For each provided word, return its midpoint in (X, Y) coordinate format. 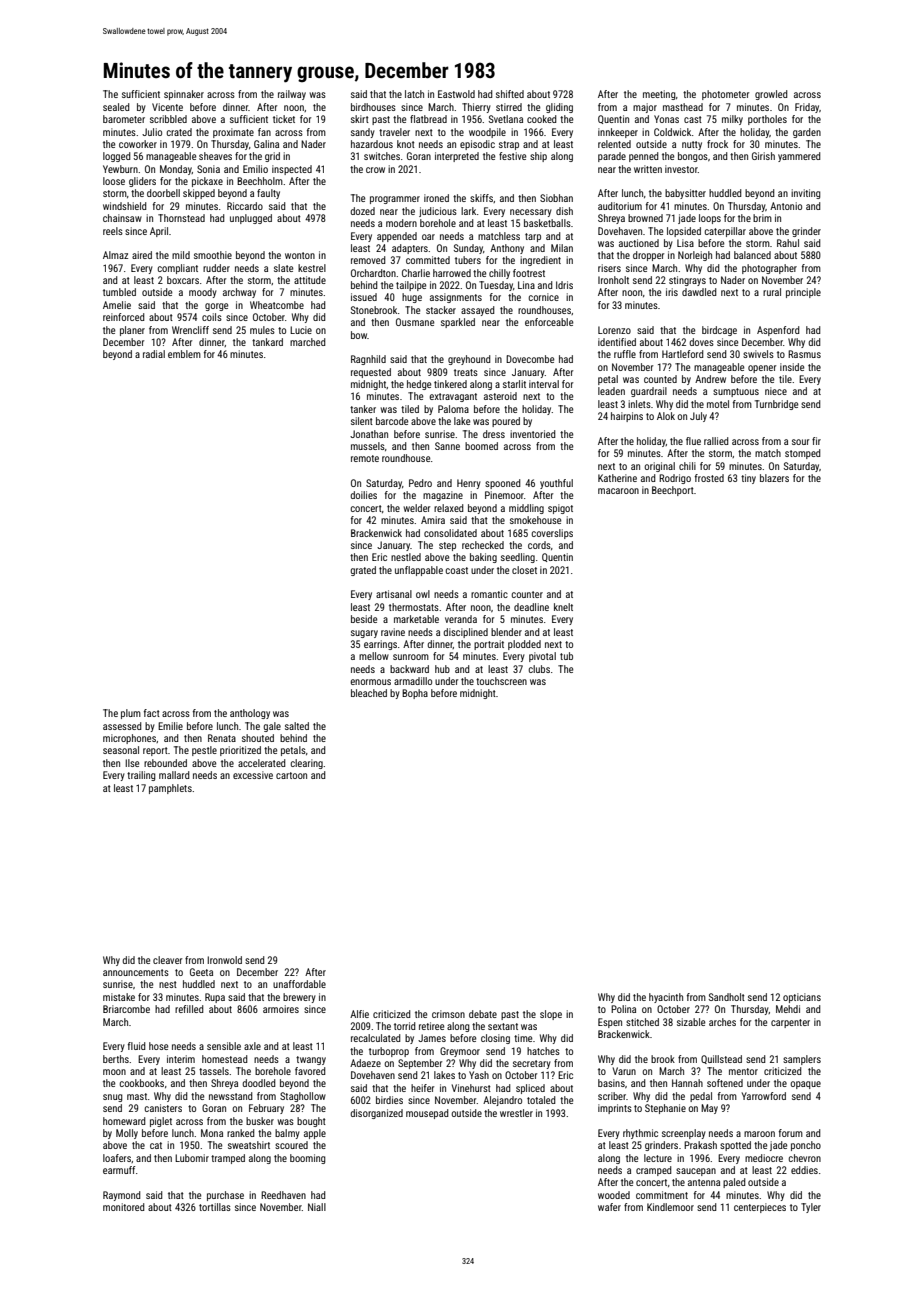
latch (414, 94)
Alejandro (502, 1101)
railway (292, 95)
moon (114, 1072)
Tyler (811, 1208)
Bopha (415, 694)
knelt (563, 607)
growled (771, 95)
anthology (250, 714)
